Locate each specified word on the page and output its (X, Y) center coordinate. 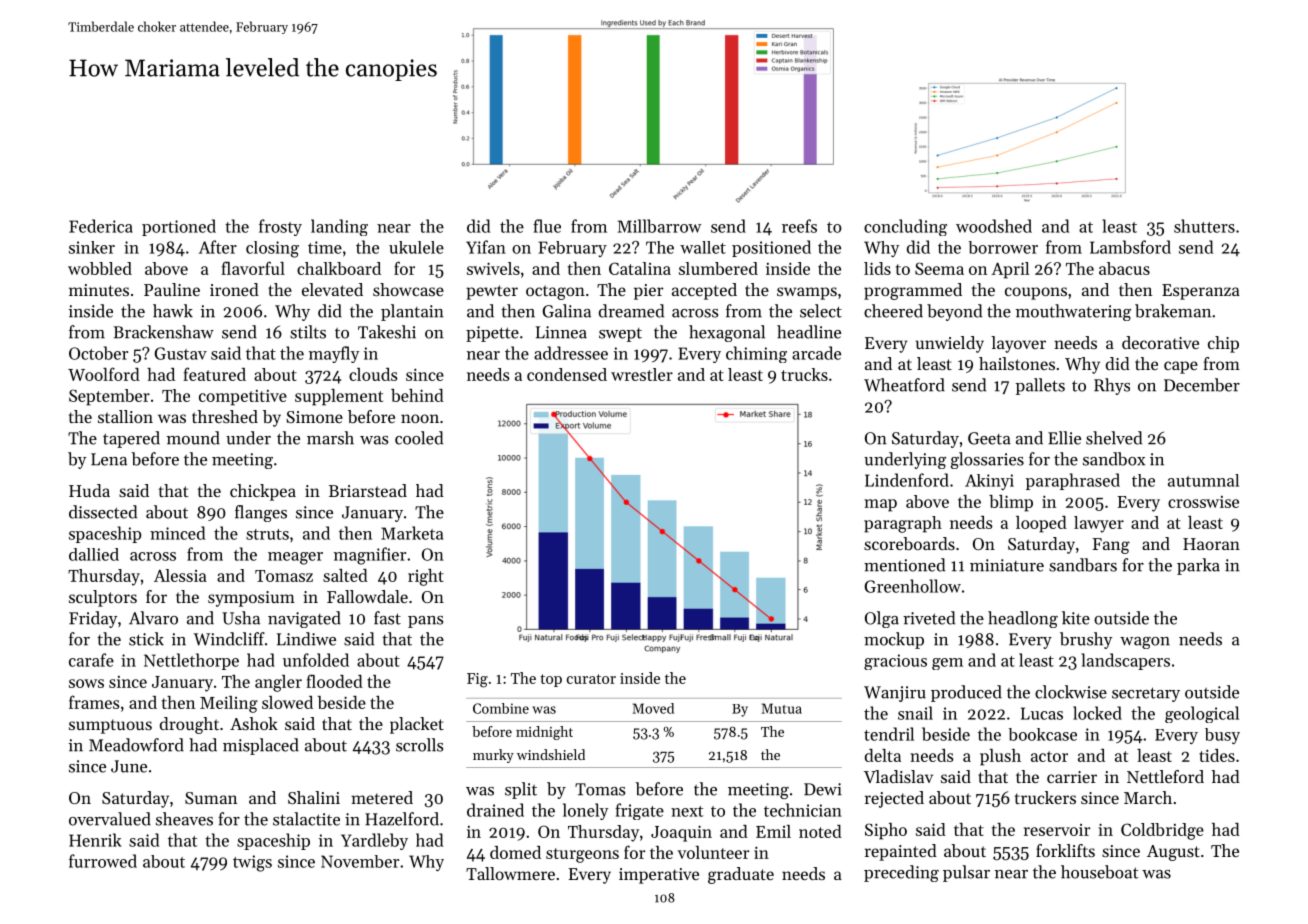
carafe (91, 660)
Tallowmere (510, 873)
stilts (308, 332)
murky (493, 756)
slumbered (718, 268)
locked (1097, 713)
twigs (252, 863)
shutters (1204, 226)
